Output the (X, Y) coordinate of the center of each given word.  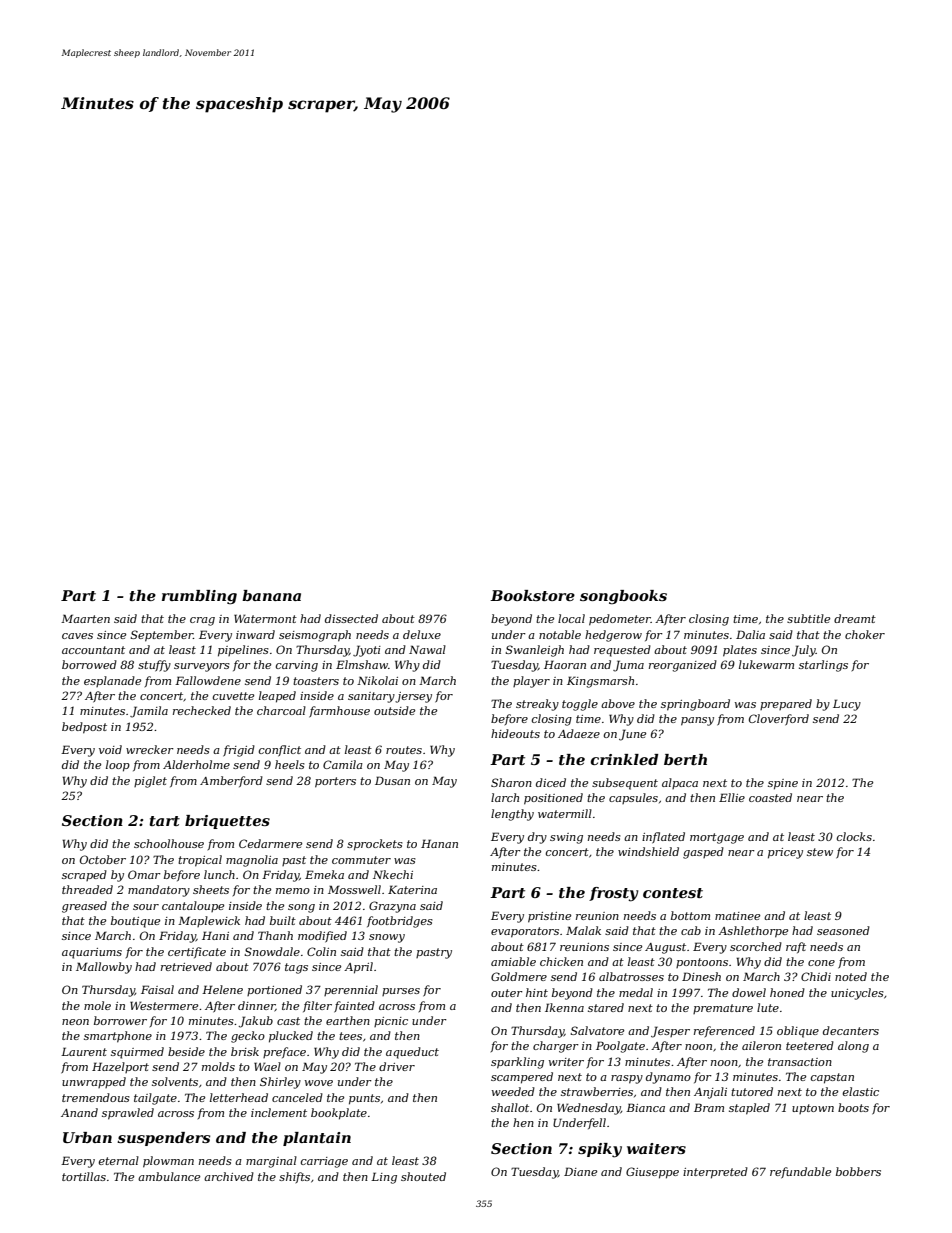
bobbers (858, 1171)
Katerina (412, 889)
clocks (854, 836)
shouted (423, 1176)
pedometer (620, 620)
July (804, 651)
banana (271, 595)
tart (164, 821)
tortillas (84, 1176)
